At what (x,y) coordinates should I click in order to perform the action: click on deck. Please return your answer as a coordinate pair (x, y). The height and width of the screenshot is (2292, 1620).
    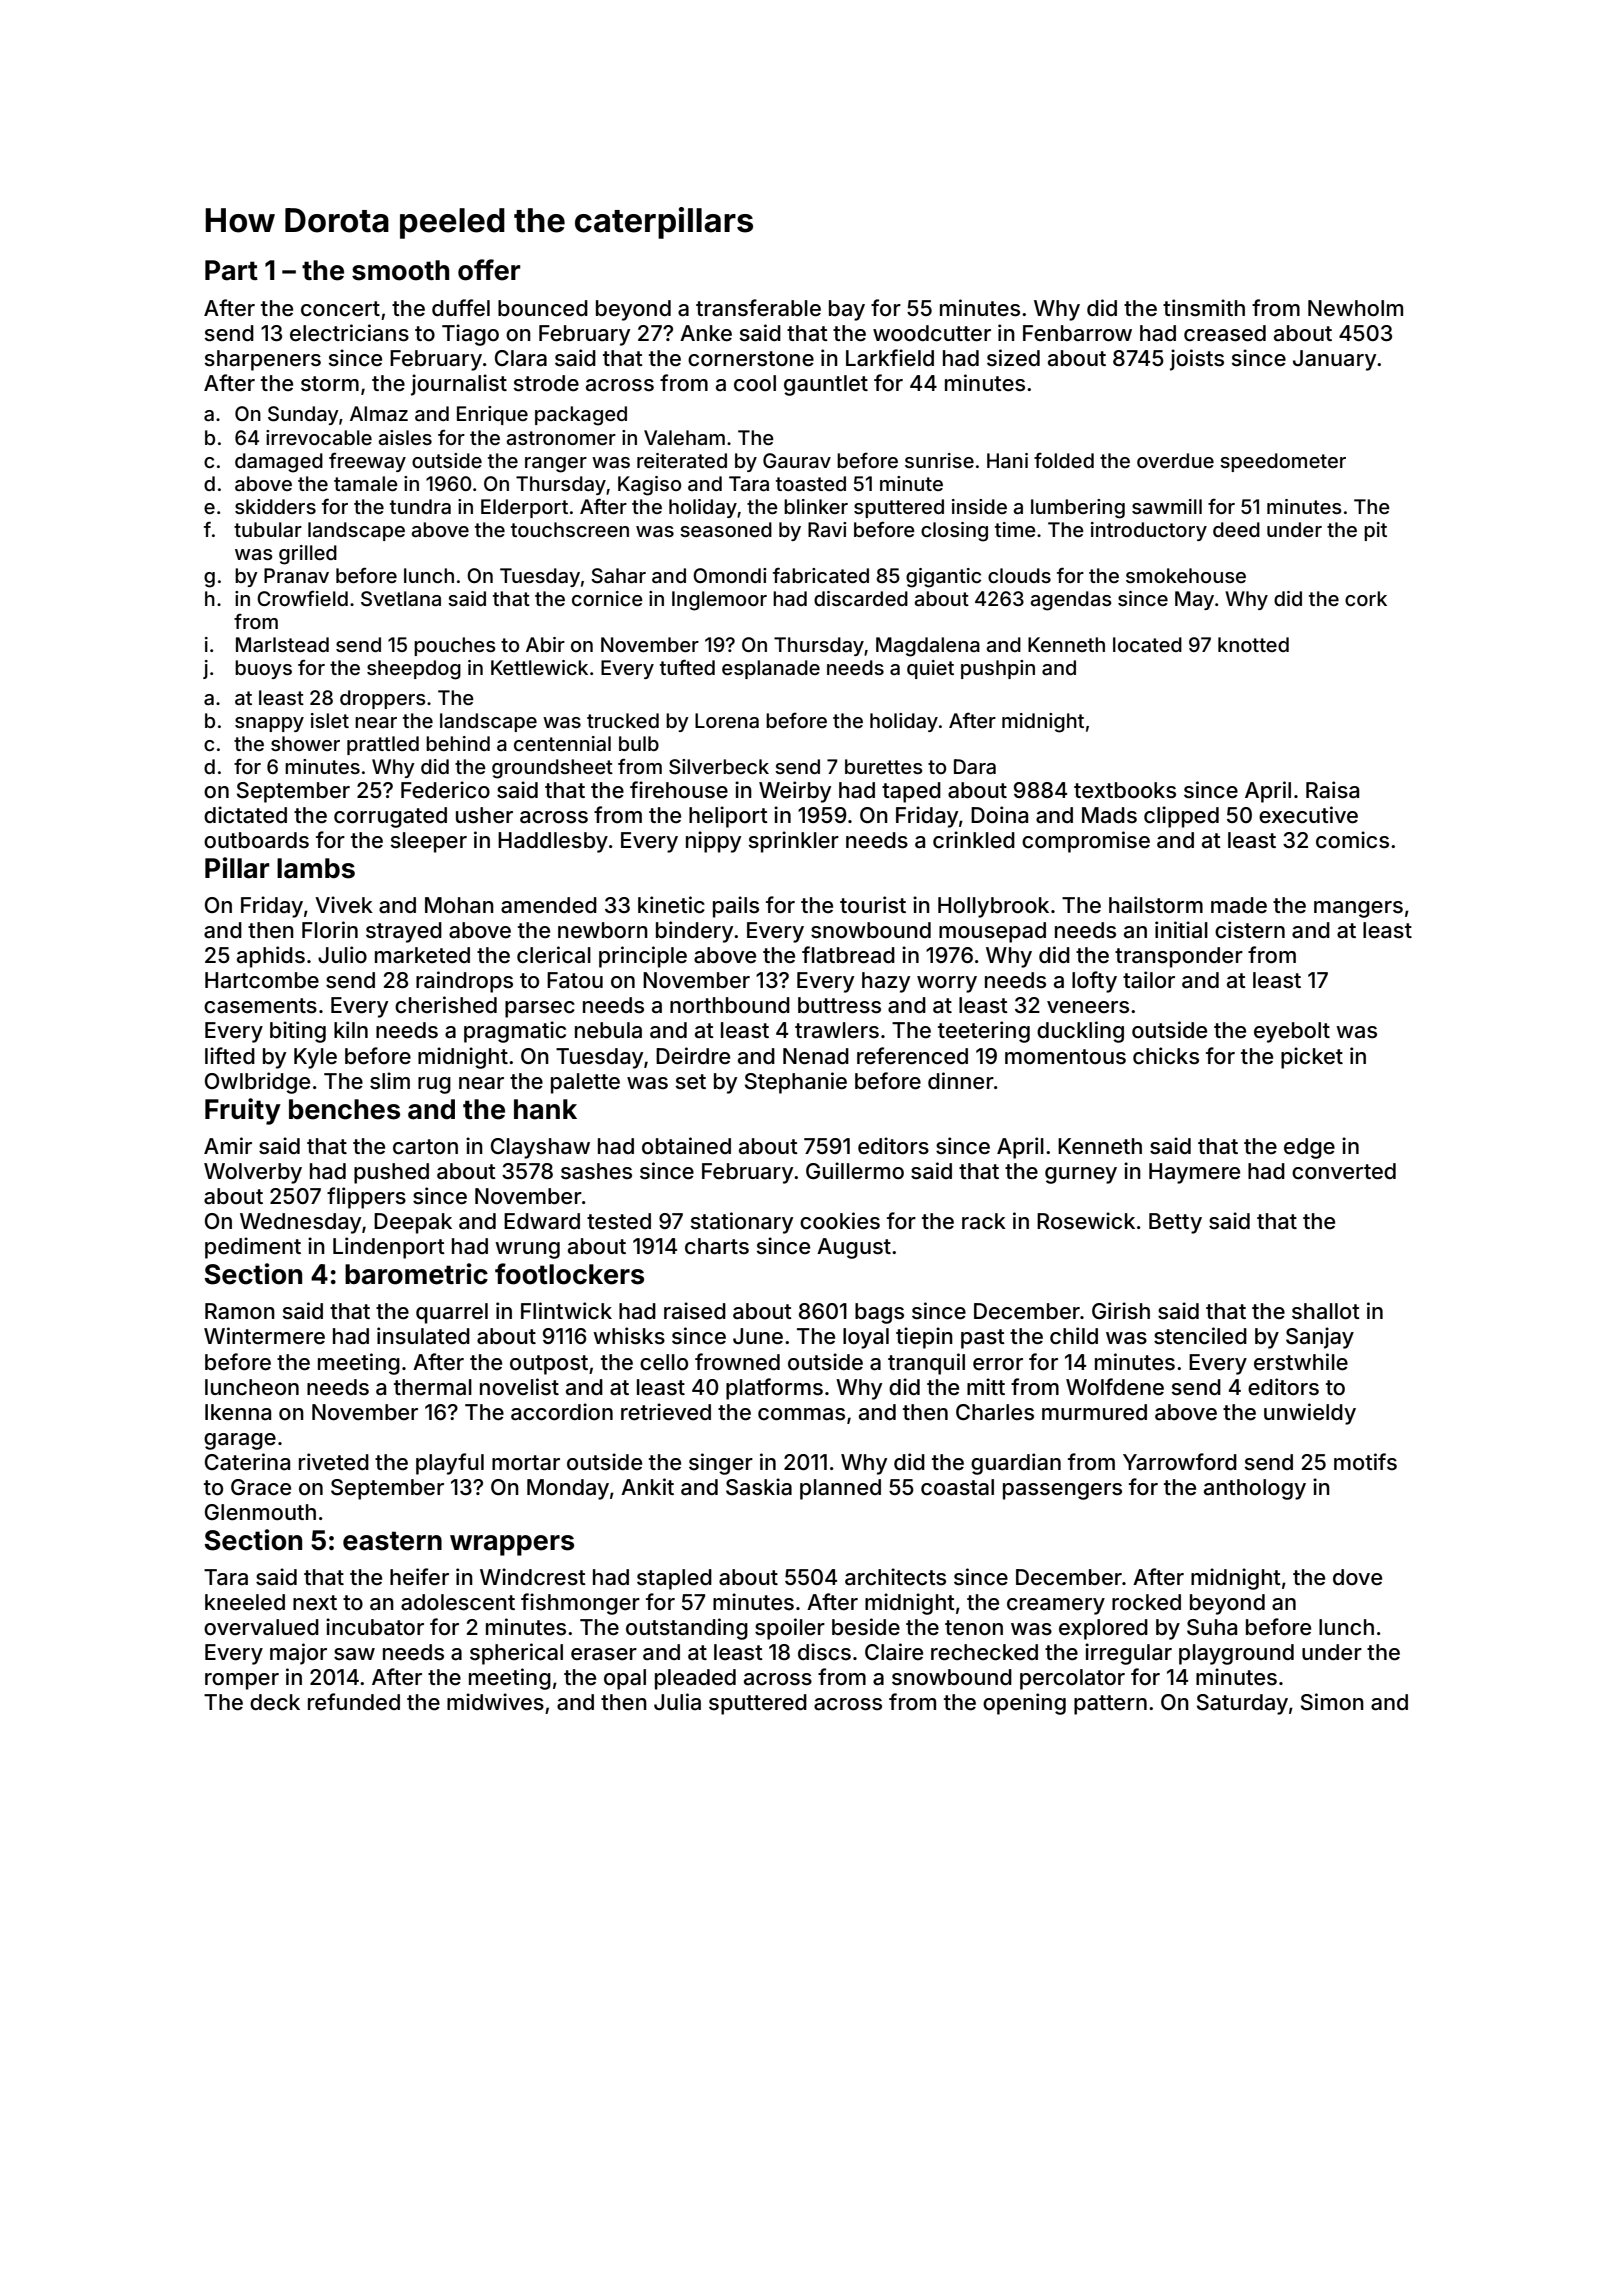
    Looking at the image, I should click on (275, 1702).
